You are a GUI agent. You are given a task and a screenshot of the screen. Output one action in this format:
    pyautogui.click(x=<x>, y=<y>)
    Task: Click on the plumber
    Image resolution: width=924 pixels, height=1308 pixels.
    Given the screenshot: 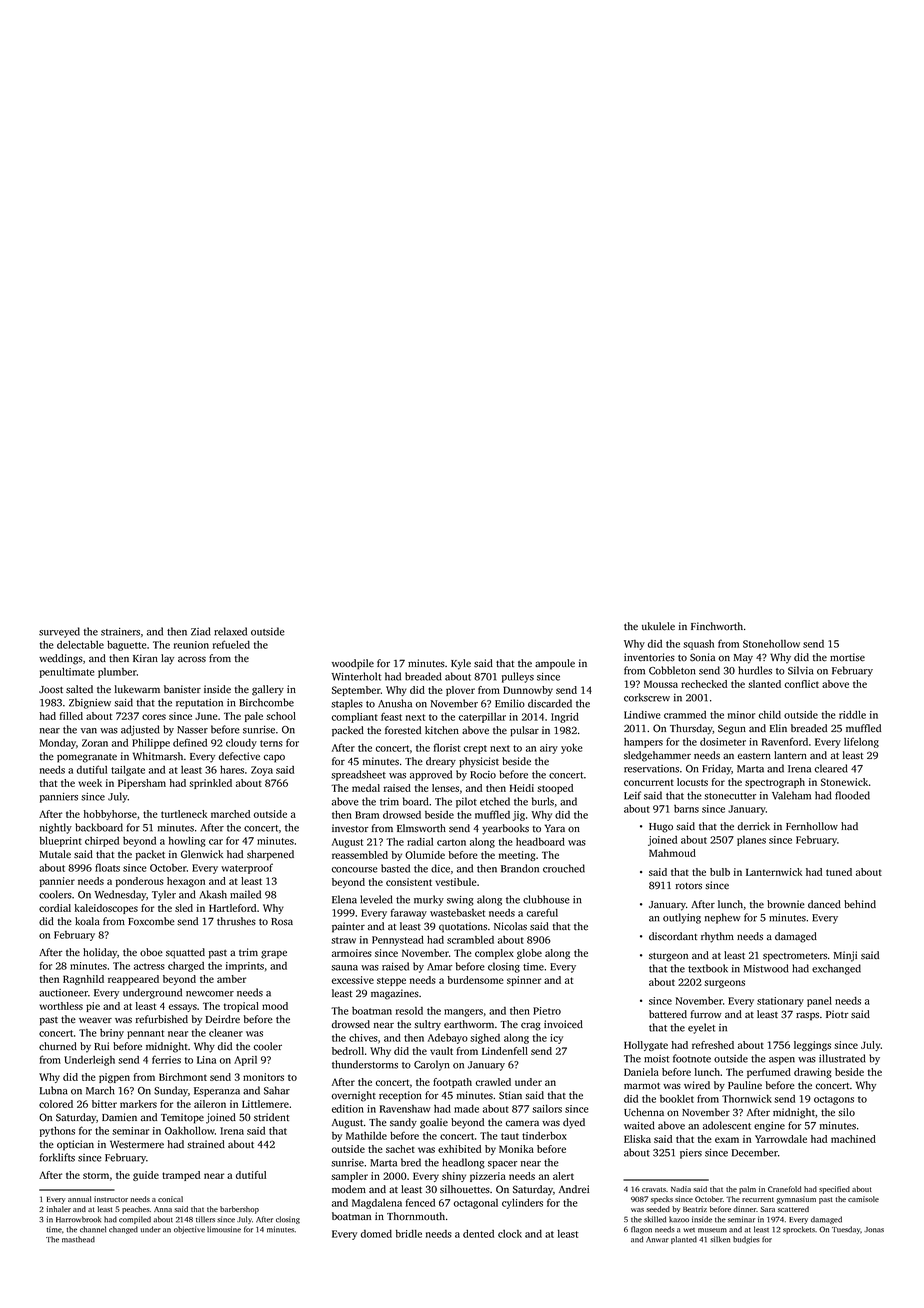 What is the action you would take?
    pyautogui.click(x=117, y=673)
